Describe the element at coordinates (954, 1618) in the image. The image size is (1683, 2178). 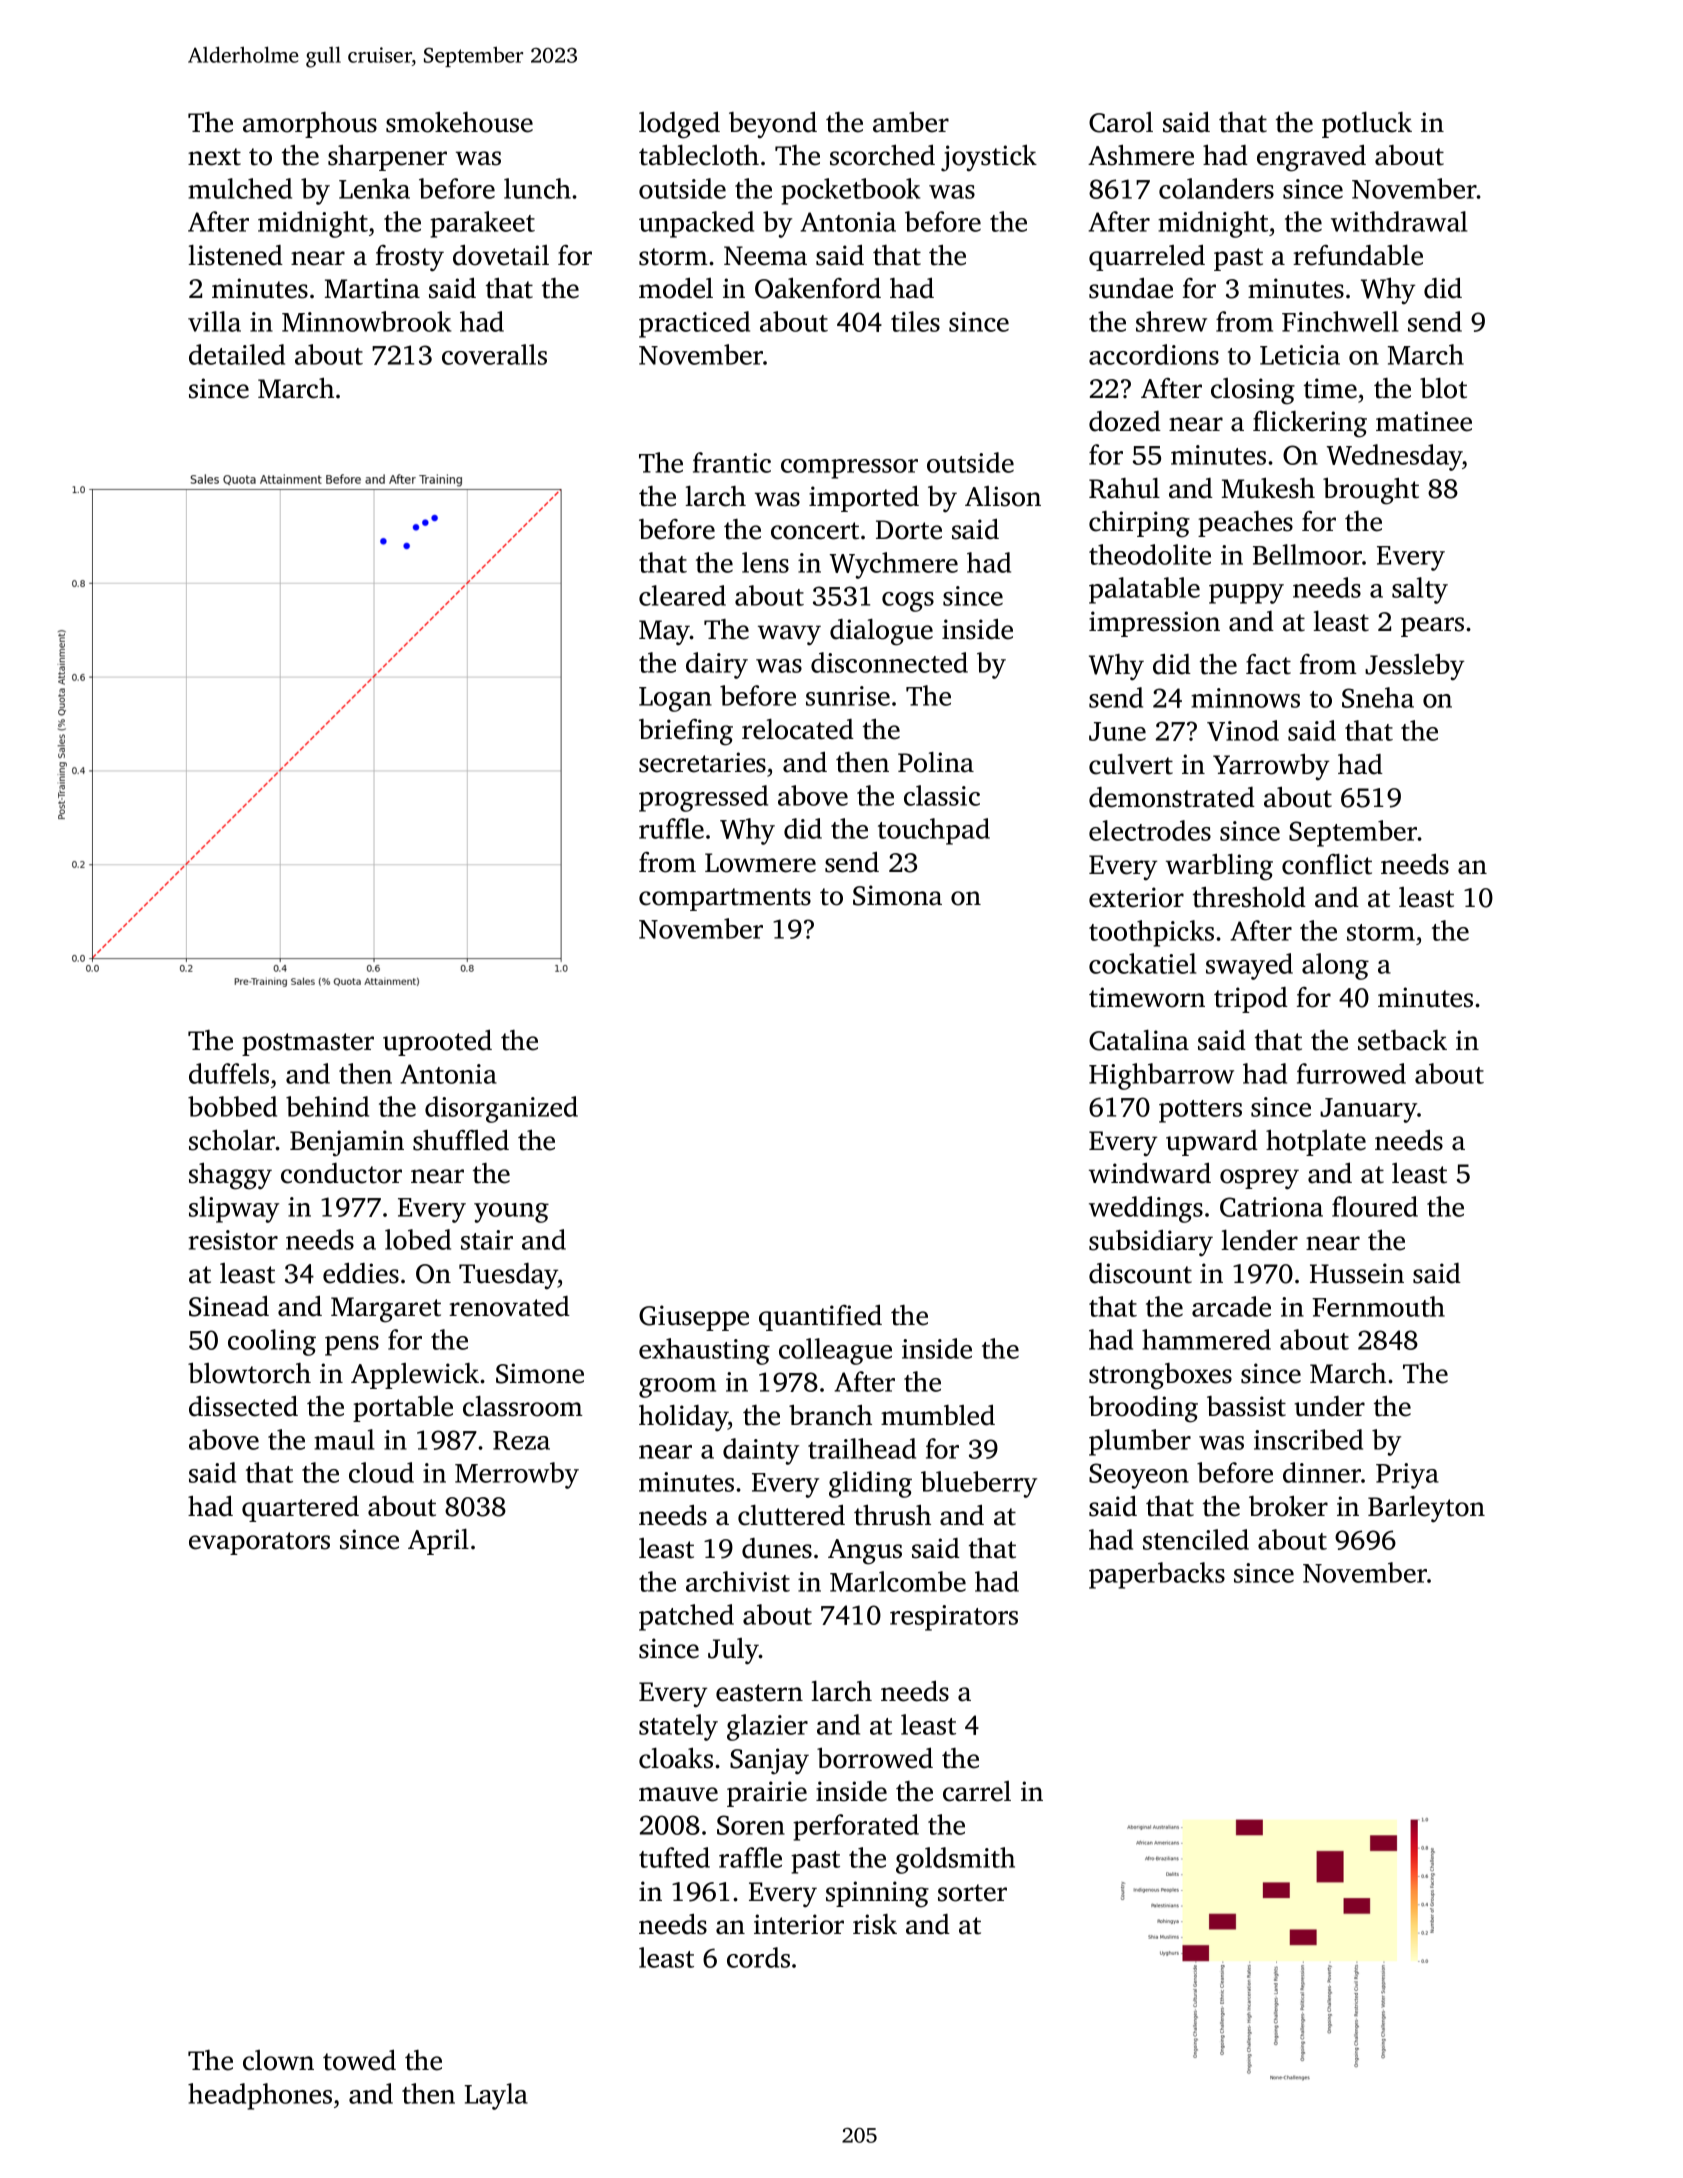
I see `respirators` at that location.
